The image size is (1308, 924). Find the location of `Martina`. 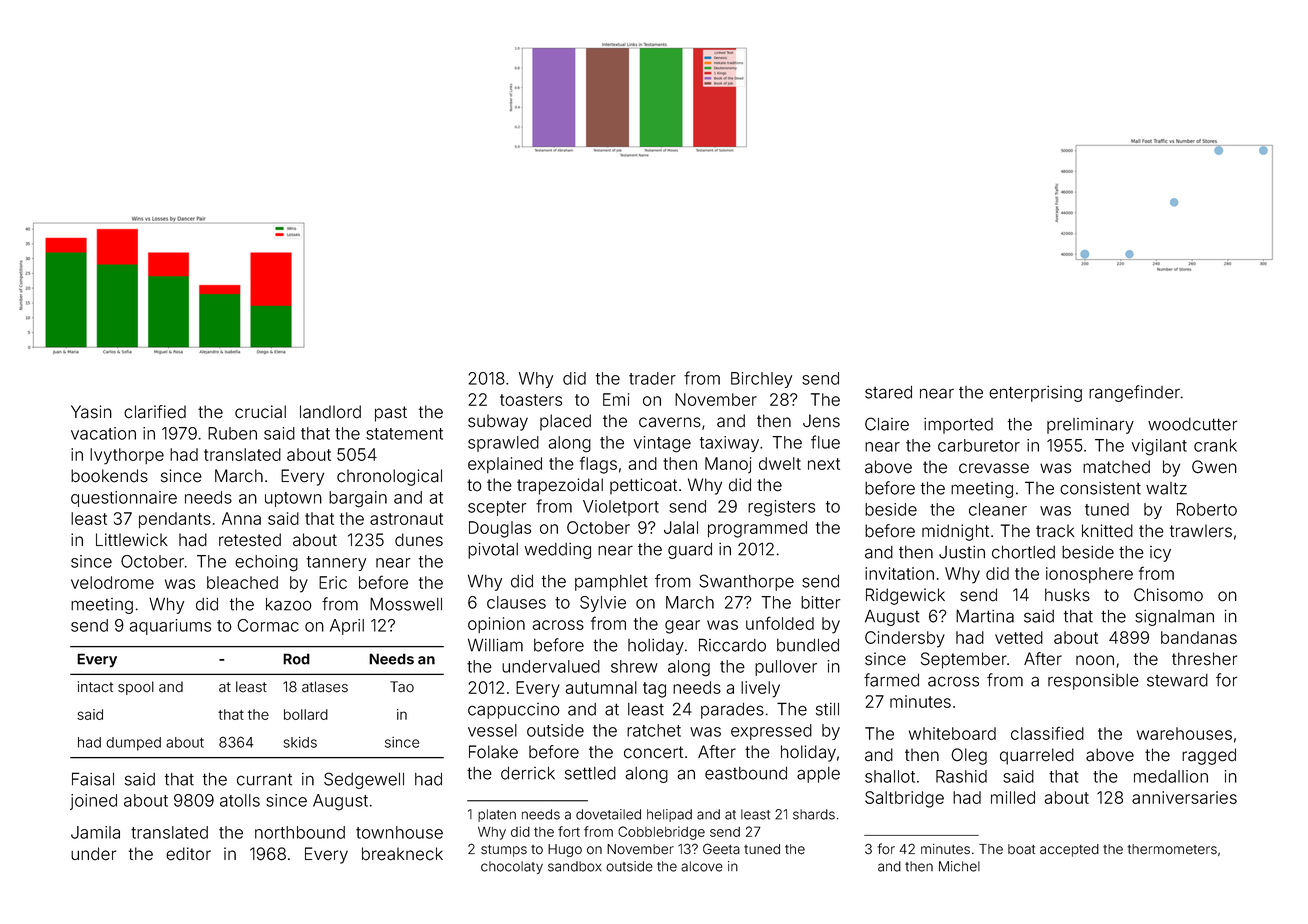

Martina is located at coordinates (985, 616).
